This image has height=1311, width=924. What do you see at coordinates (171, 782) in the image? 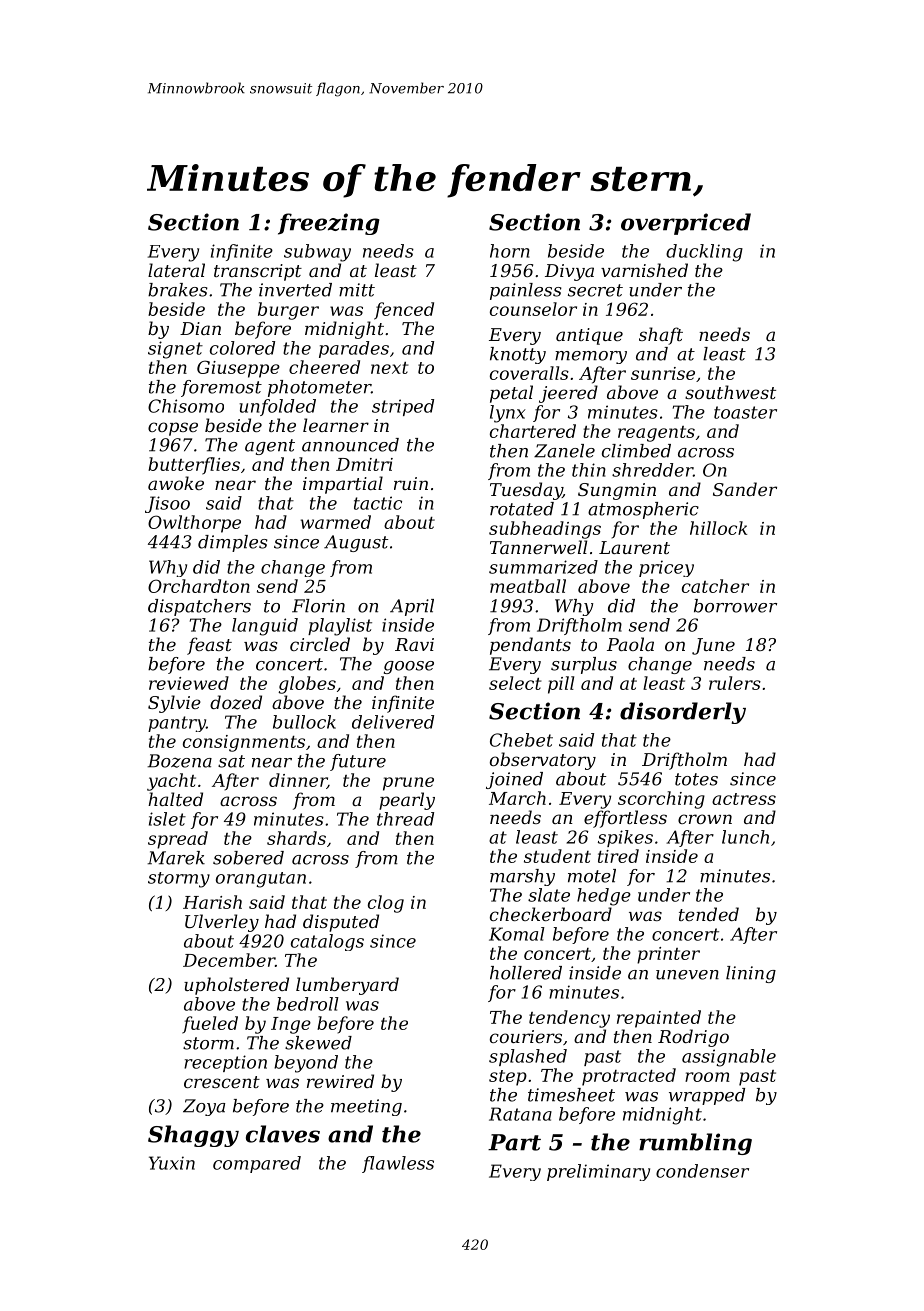
I see `yacht` at bounding box center [171, 782].
